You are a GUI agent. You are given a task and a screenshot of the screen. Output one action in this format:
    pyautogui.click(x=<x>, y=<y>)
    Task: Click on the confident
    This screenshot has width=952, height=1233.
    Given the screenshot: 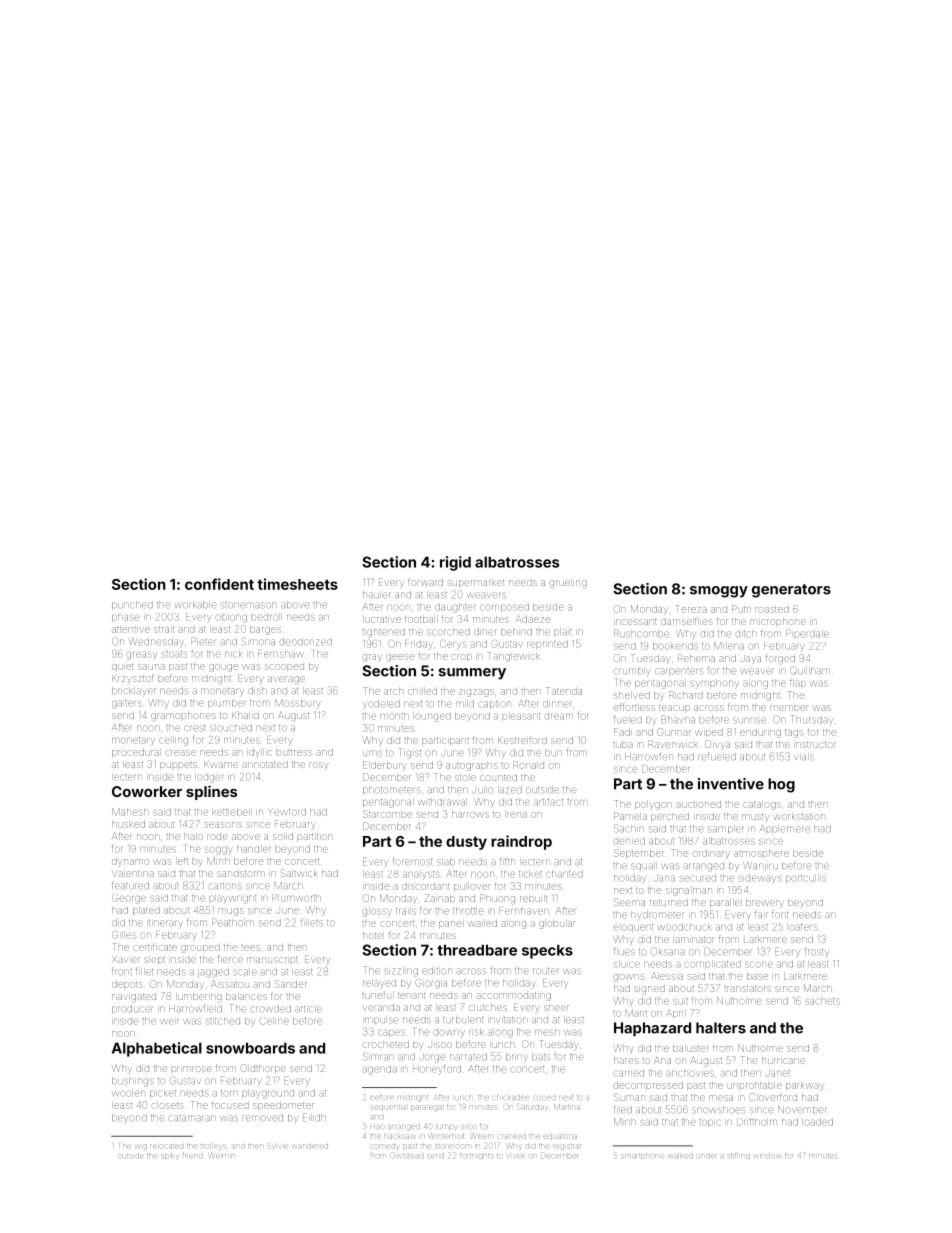 What is the action you would take?
    pyautogui.click(x=219, y=584)
